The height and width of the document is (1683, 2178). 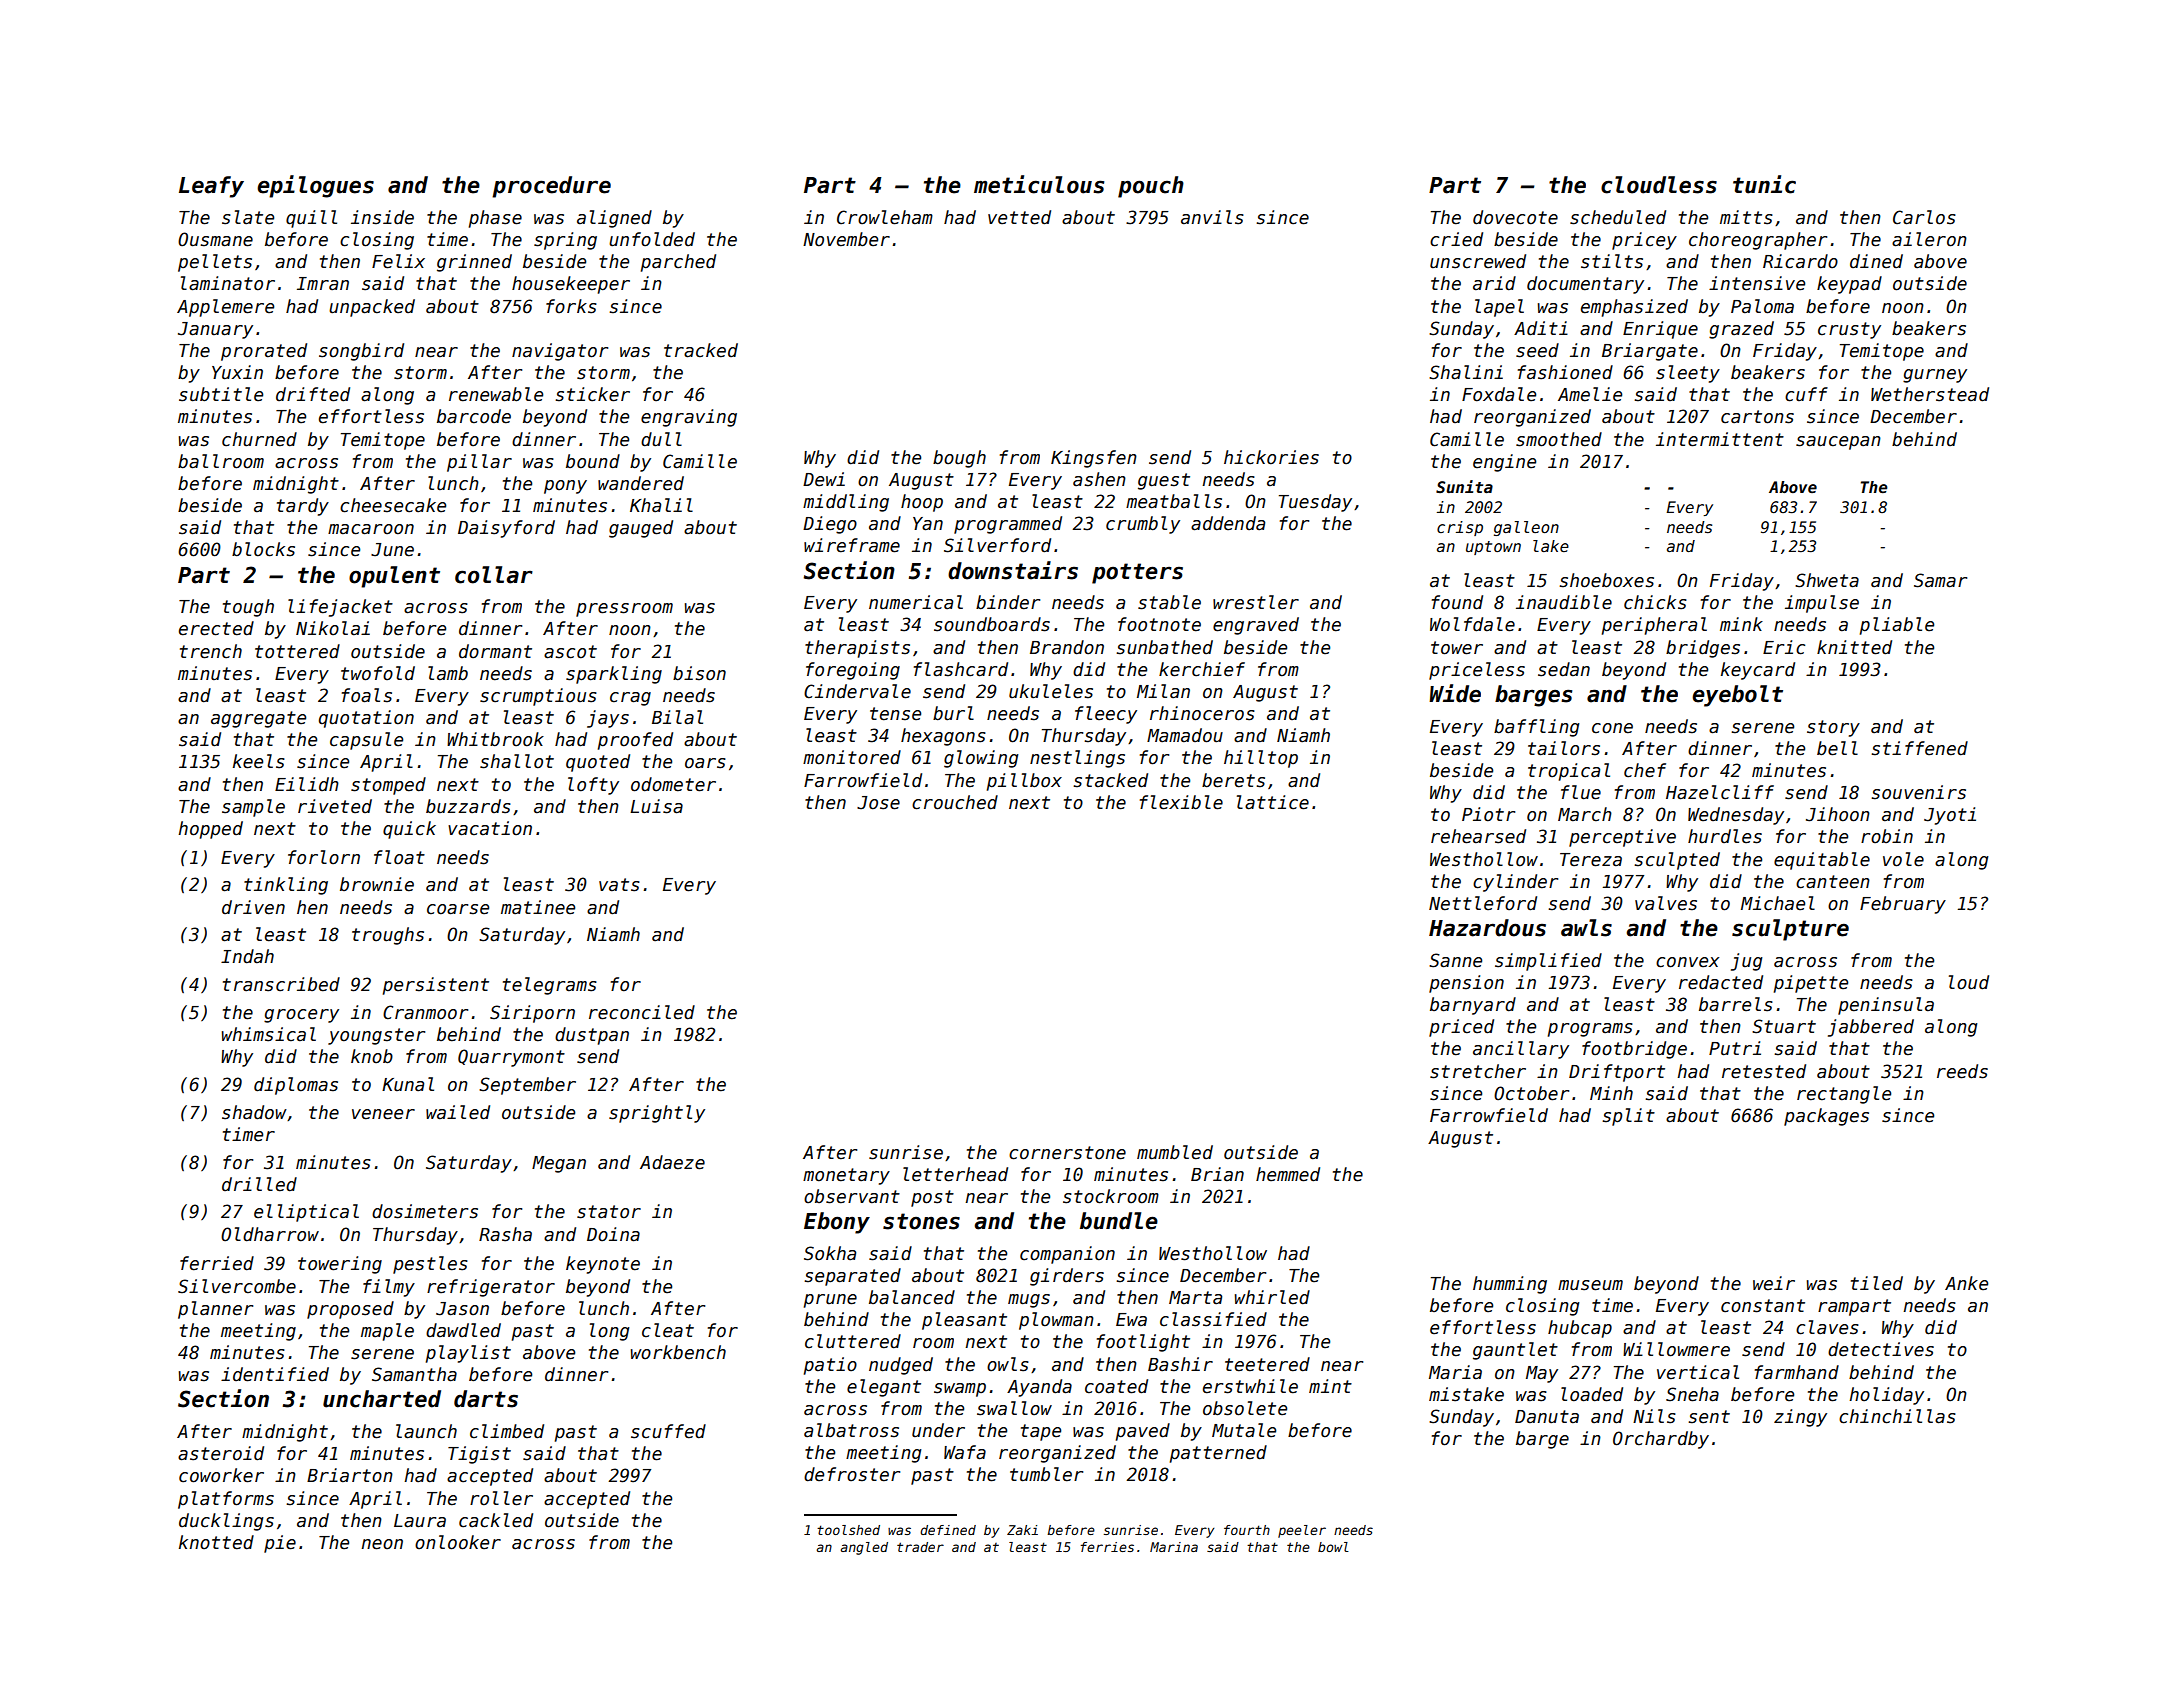 I want to click on defined, so click(x=948, y=1530).
